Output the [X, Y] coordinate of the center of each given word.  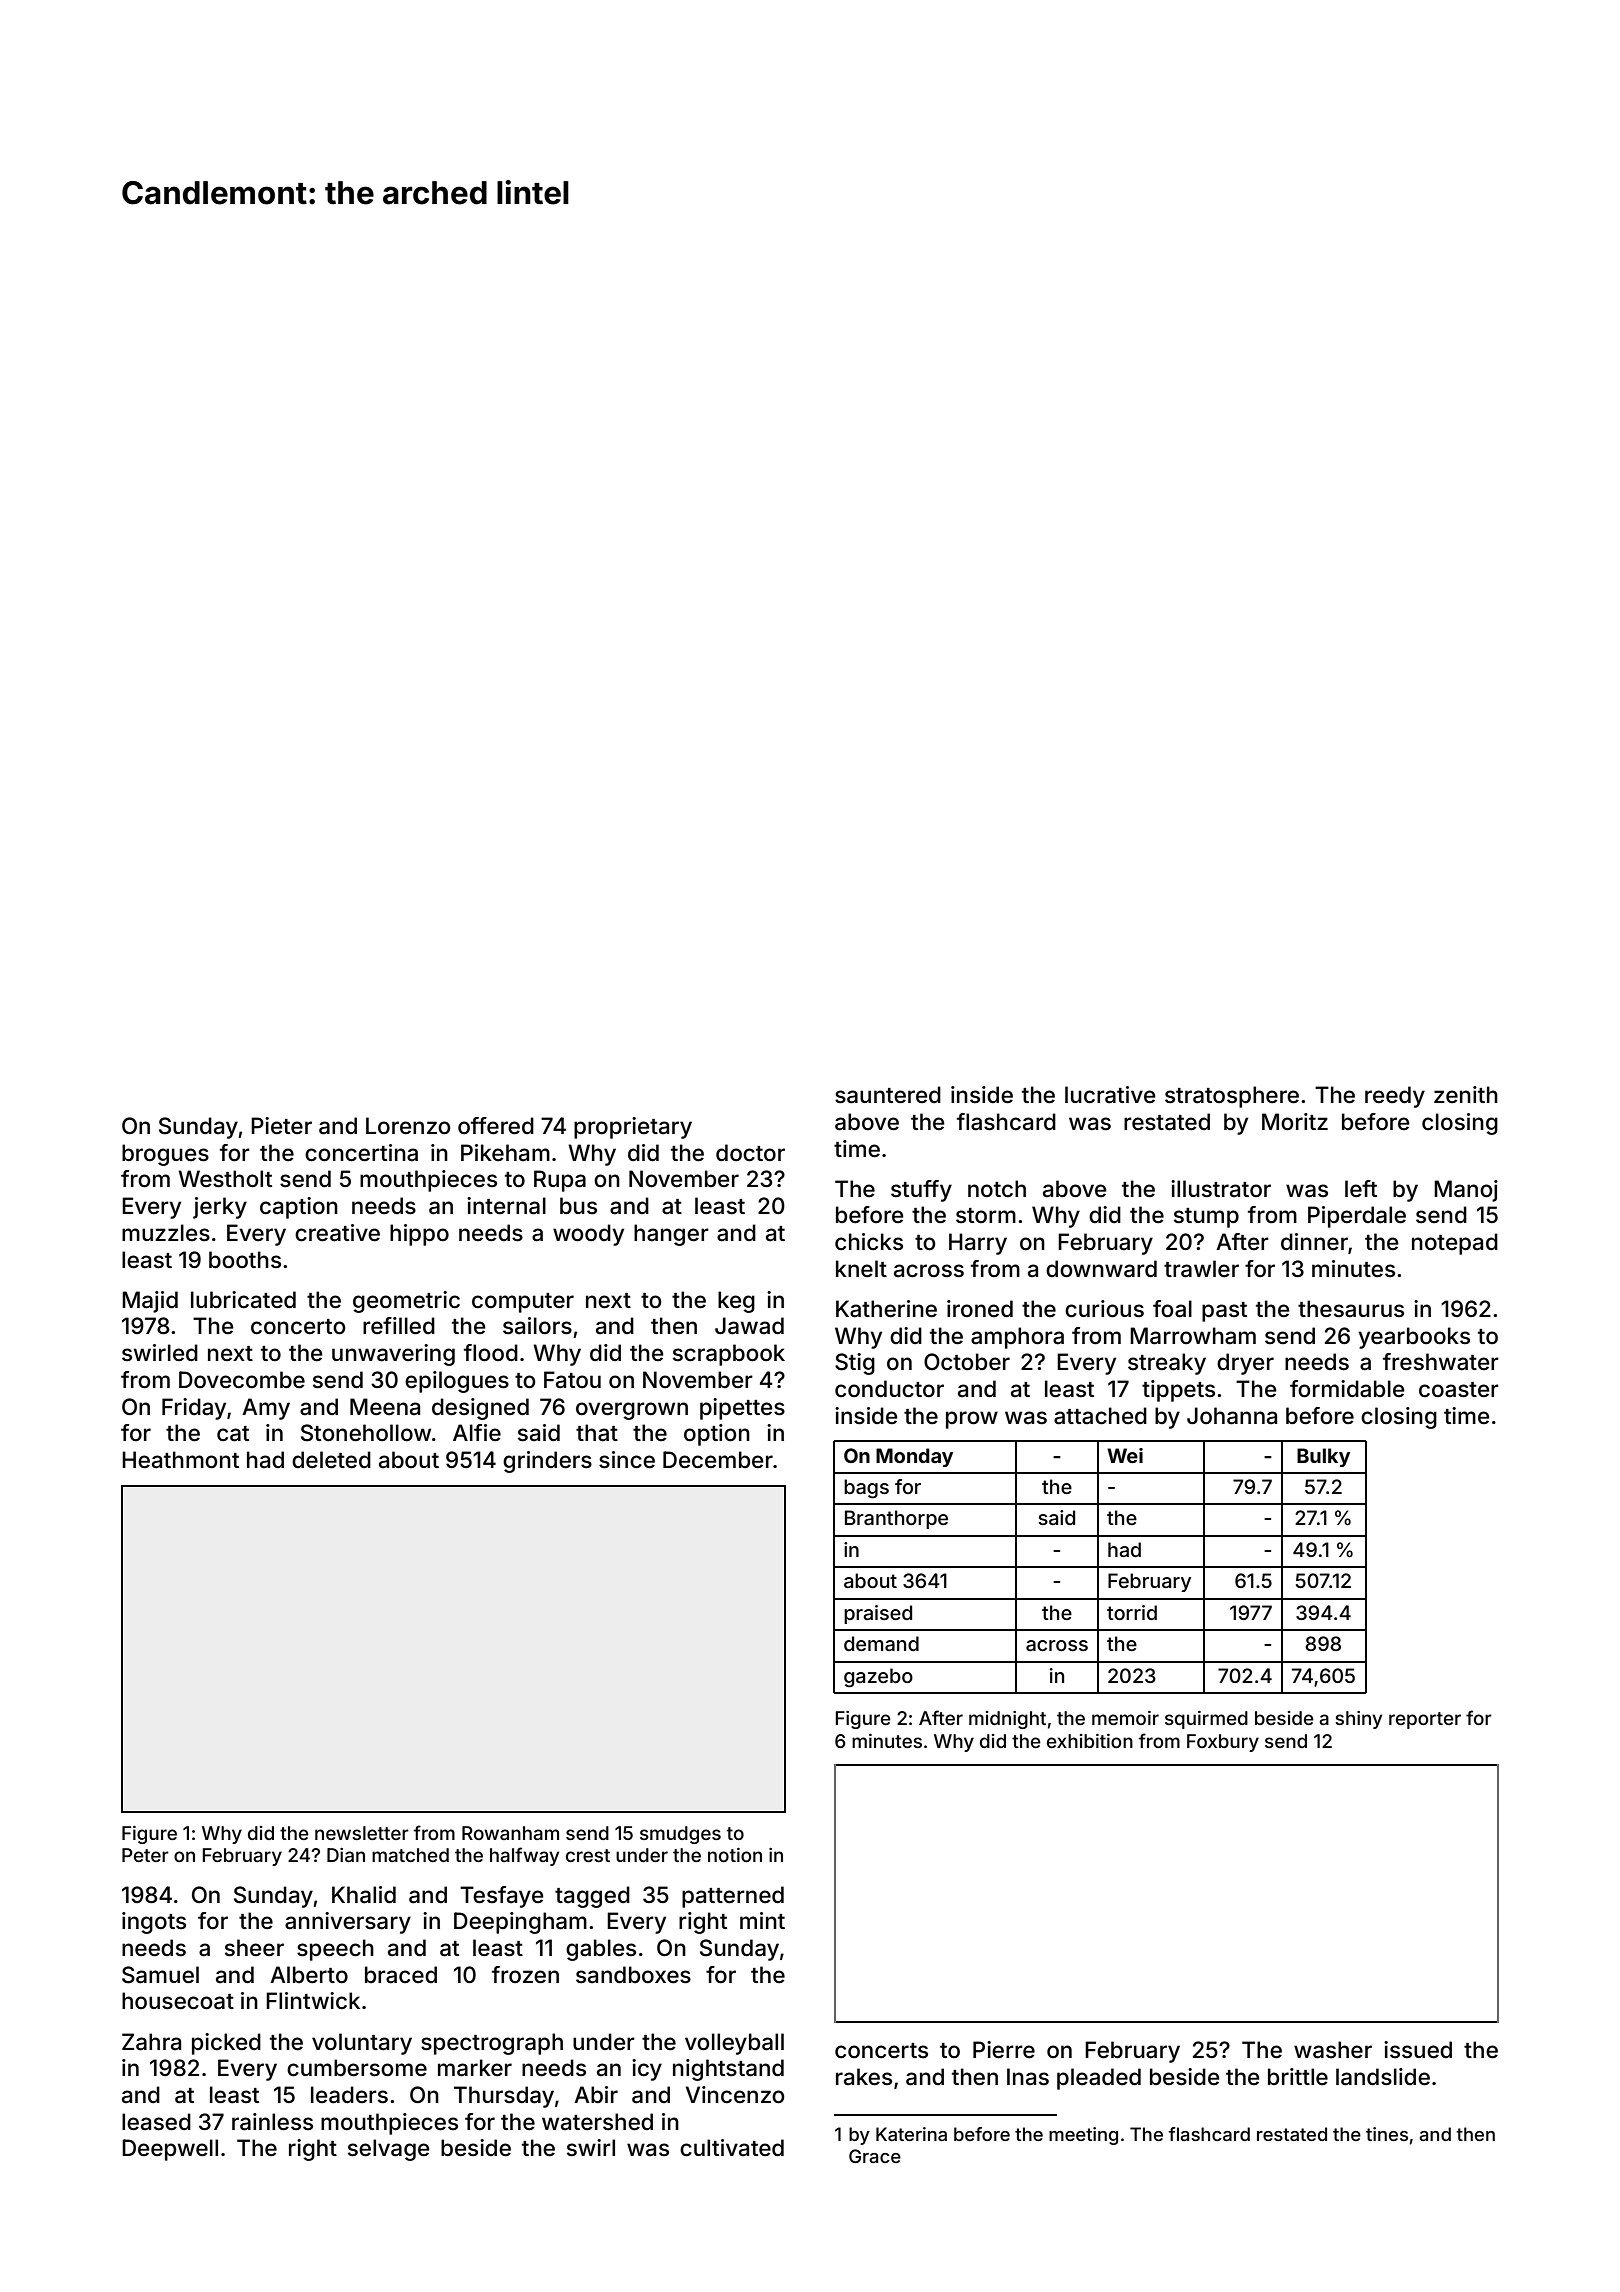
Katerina [911, 2134]
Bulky [1323, 1457]
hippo [419, 1235]
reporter [1425, 1720]
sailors [537, 1326]
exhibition [1090, 1741]
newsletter [362, 1833]
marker [475, 2068]
